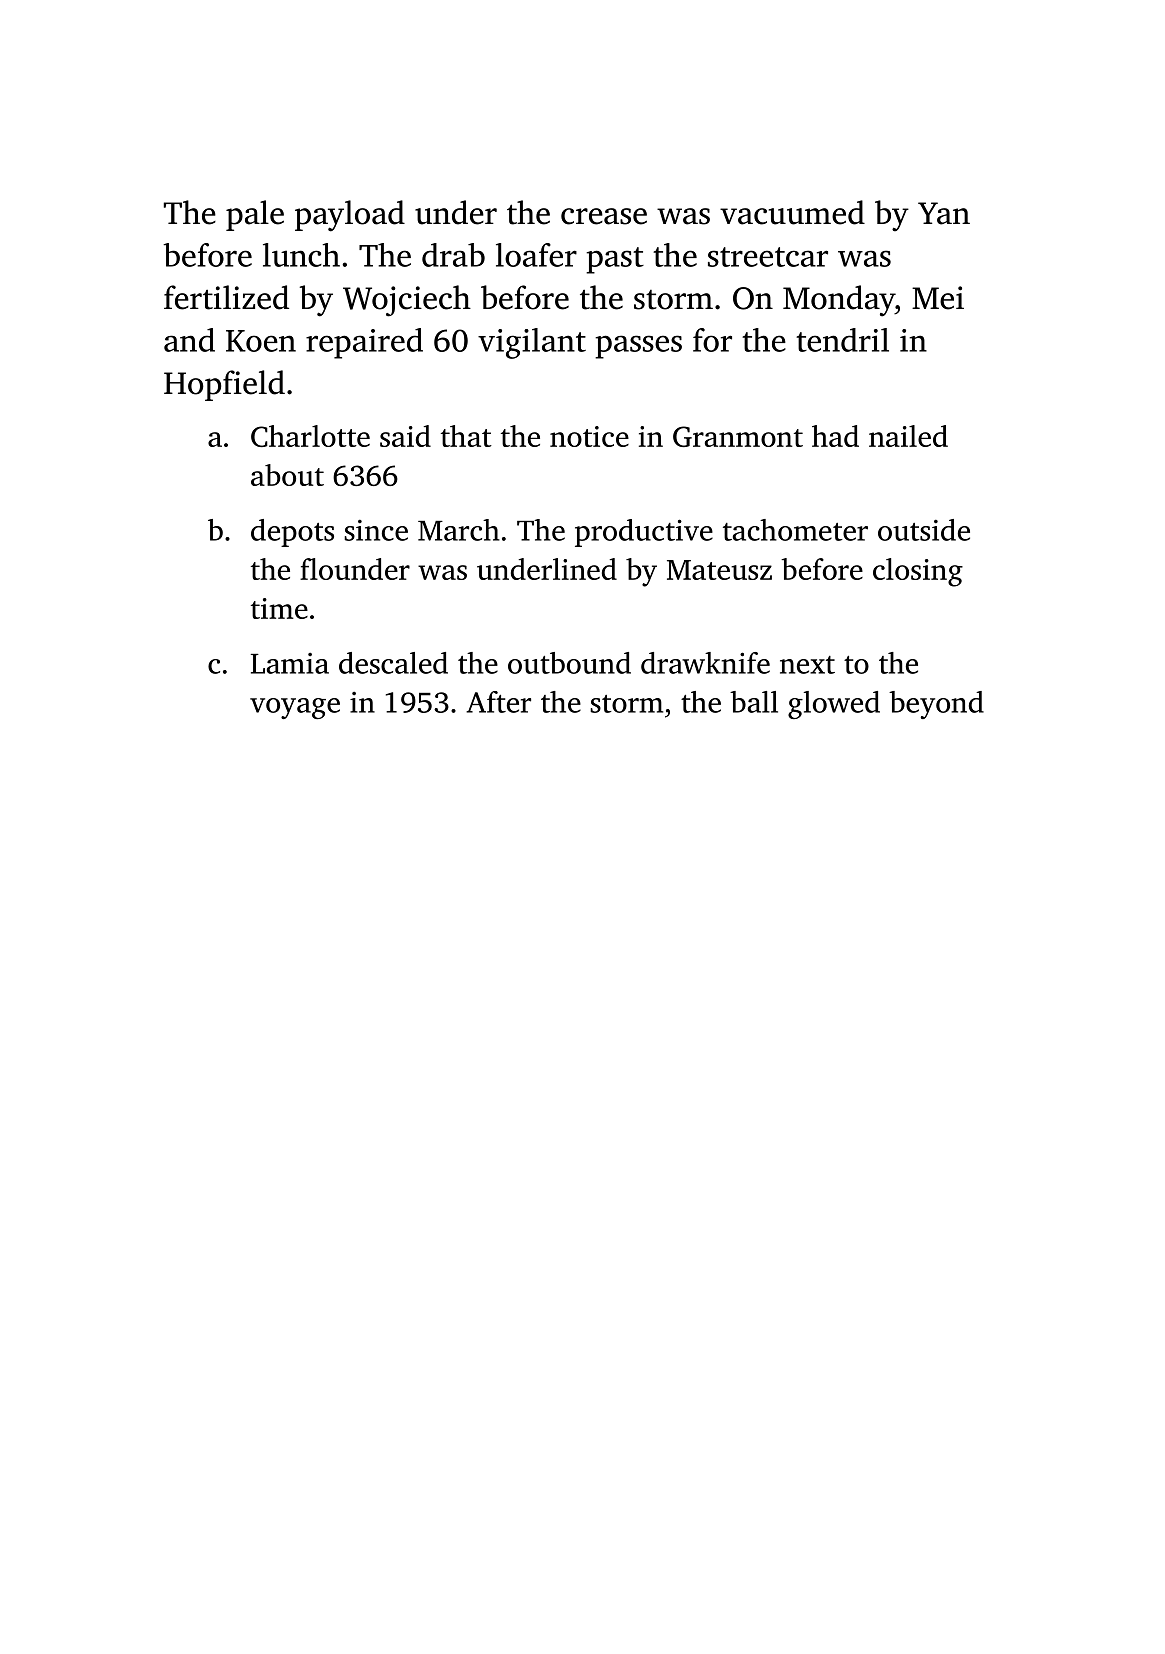 Image resolution: width=1165 pixels, height=1654 pixels. What do you see at coordinates (944, 213) in the screenshot?
I see `Yan` at bounding box center [944, 213].
